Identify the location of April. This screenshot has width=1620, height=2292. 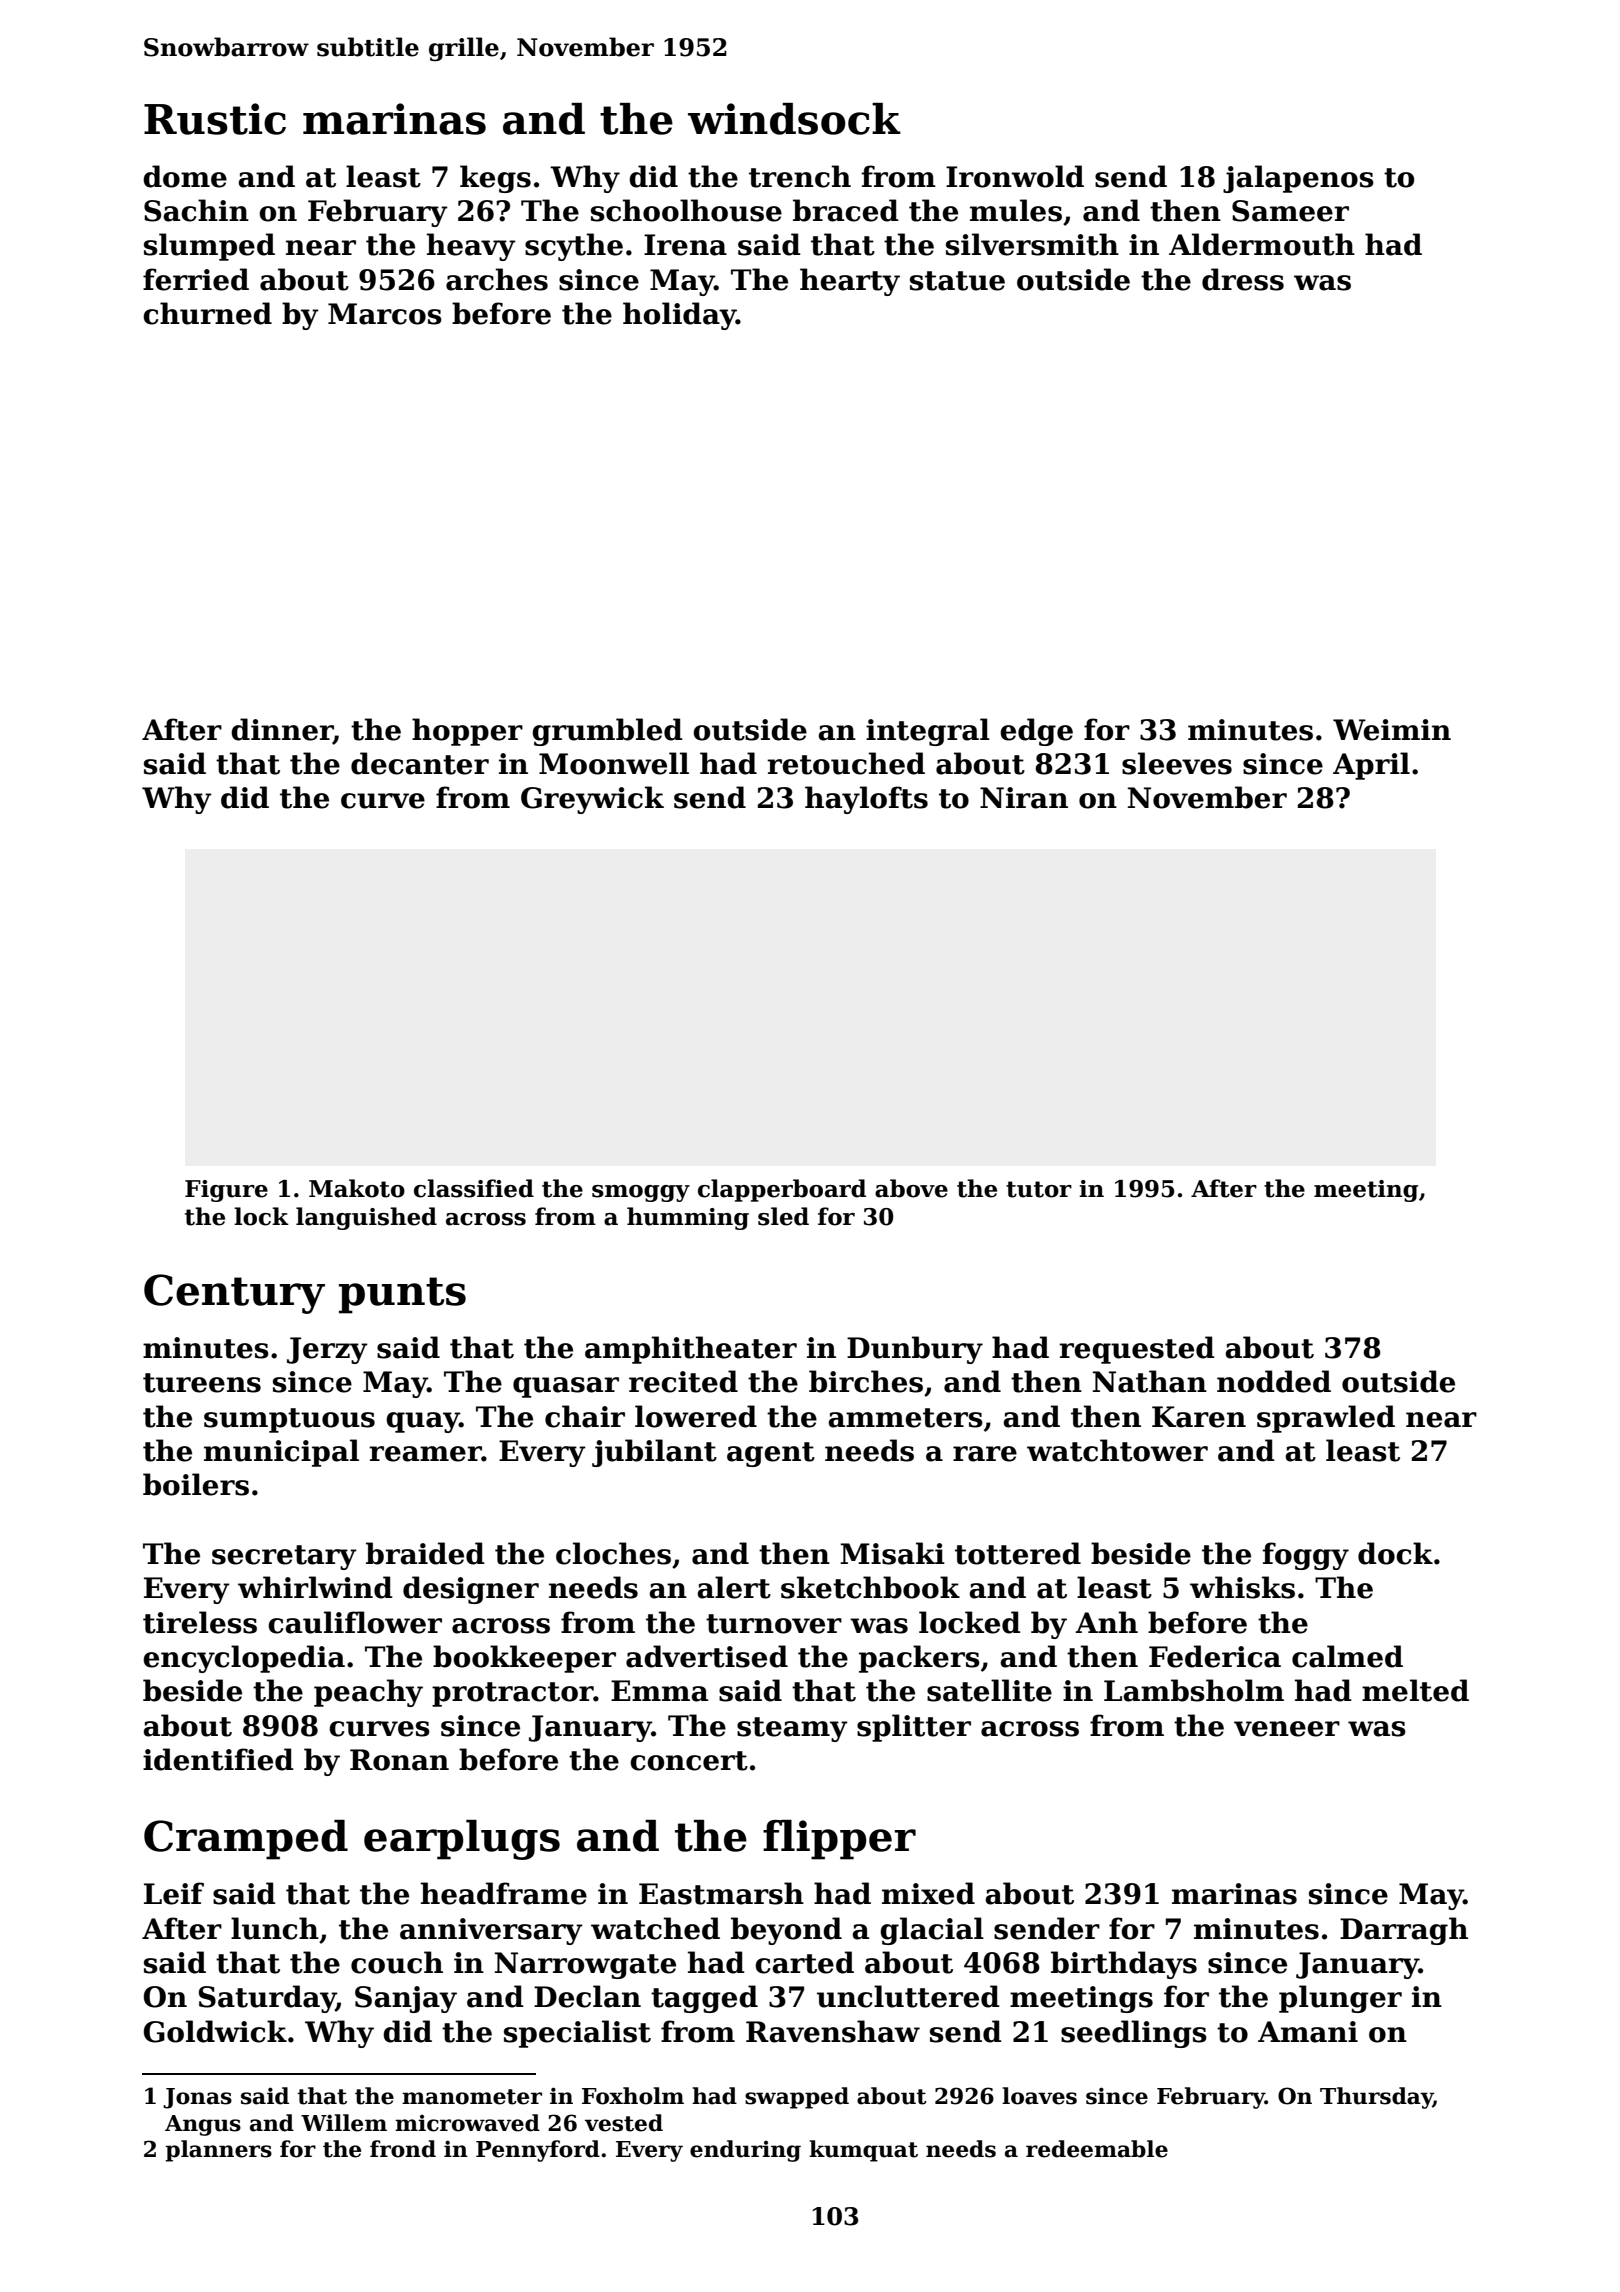
(1371, 766).
